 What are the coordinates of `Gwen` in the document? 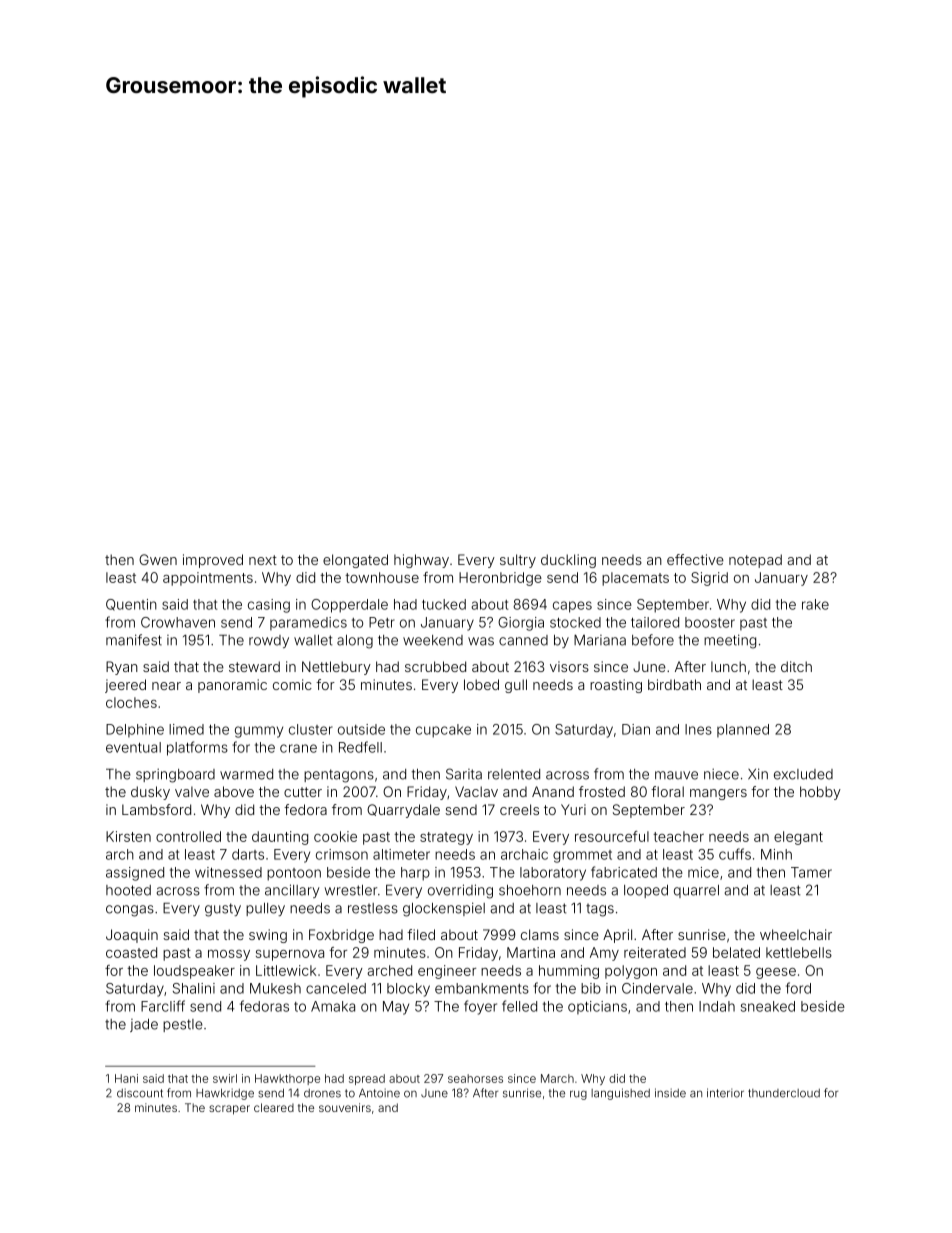 It's located at (158, 559).
